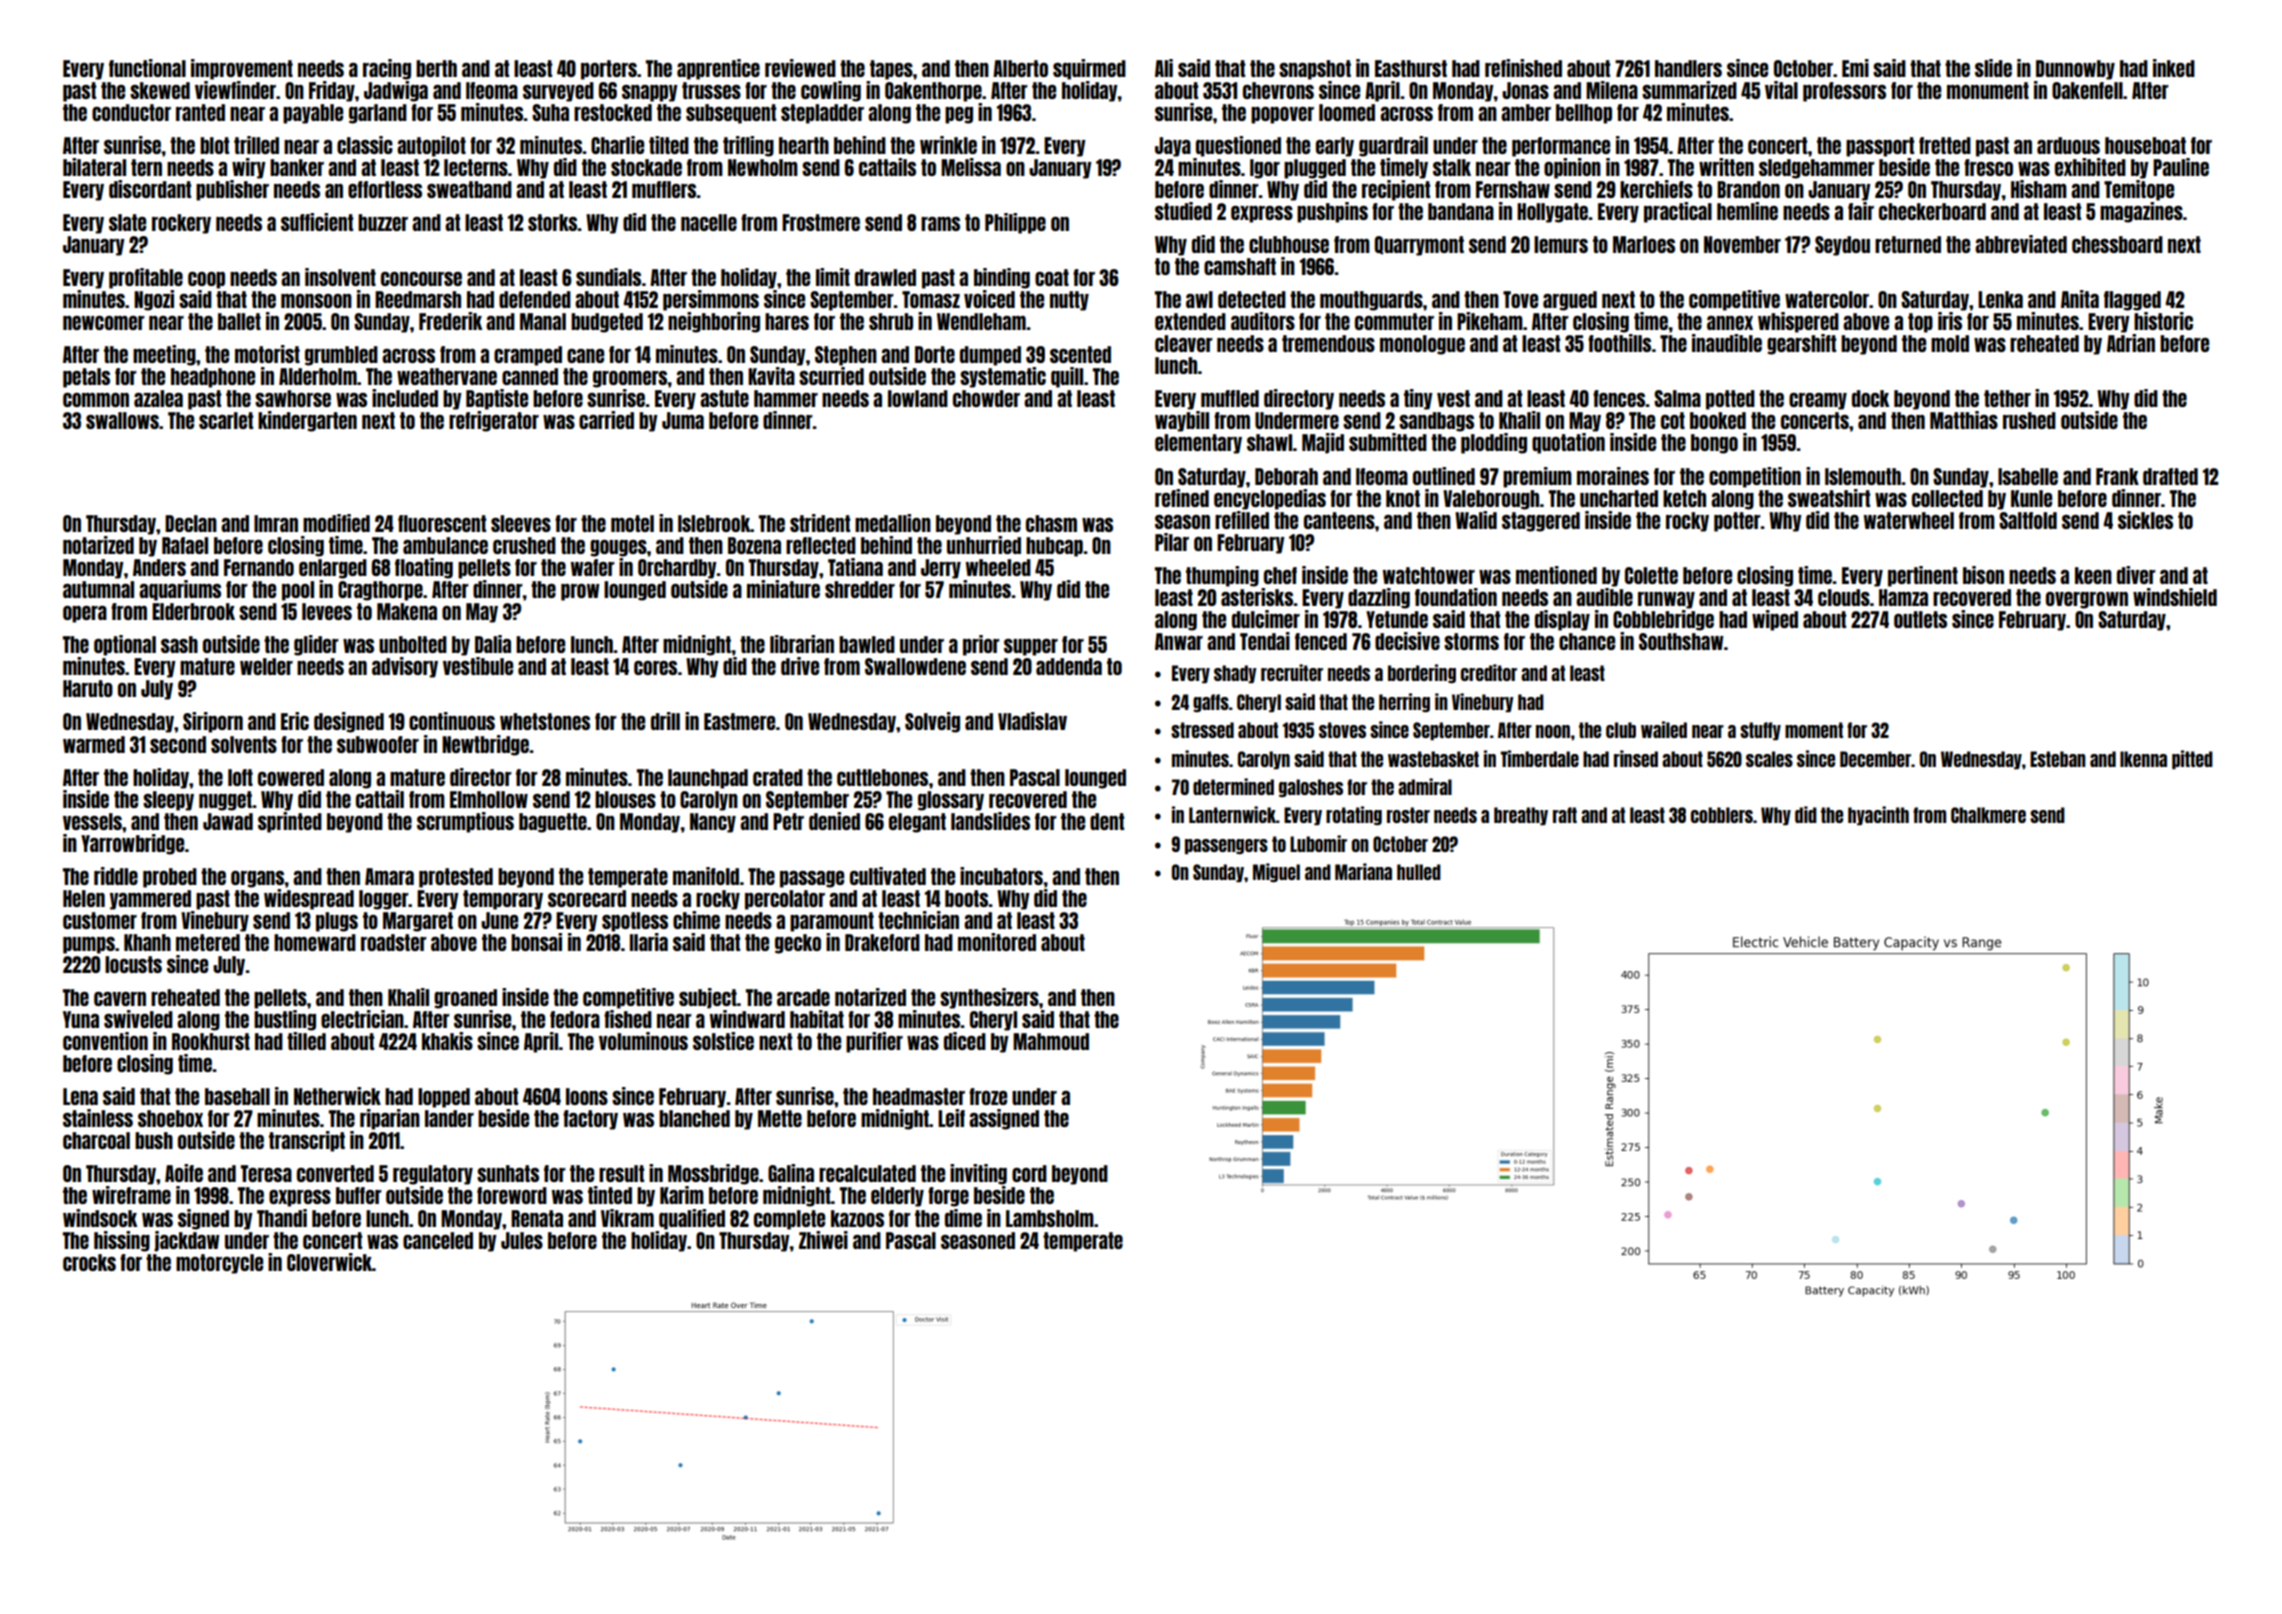 The width and height of the screenshot is (2282, 1614). Describe the element at coordinates (1880, 147) in the screenshot. I see `passport` at that location.
